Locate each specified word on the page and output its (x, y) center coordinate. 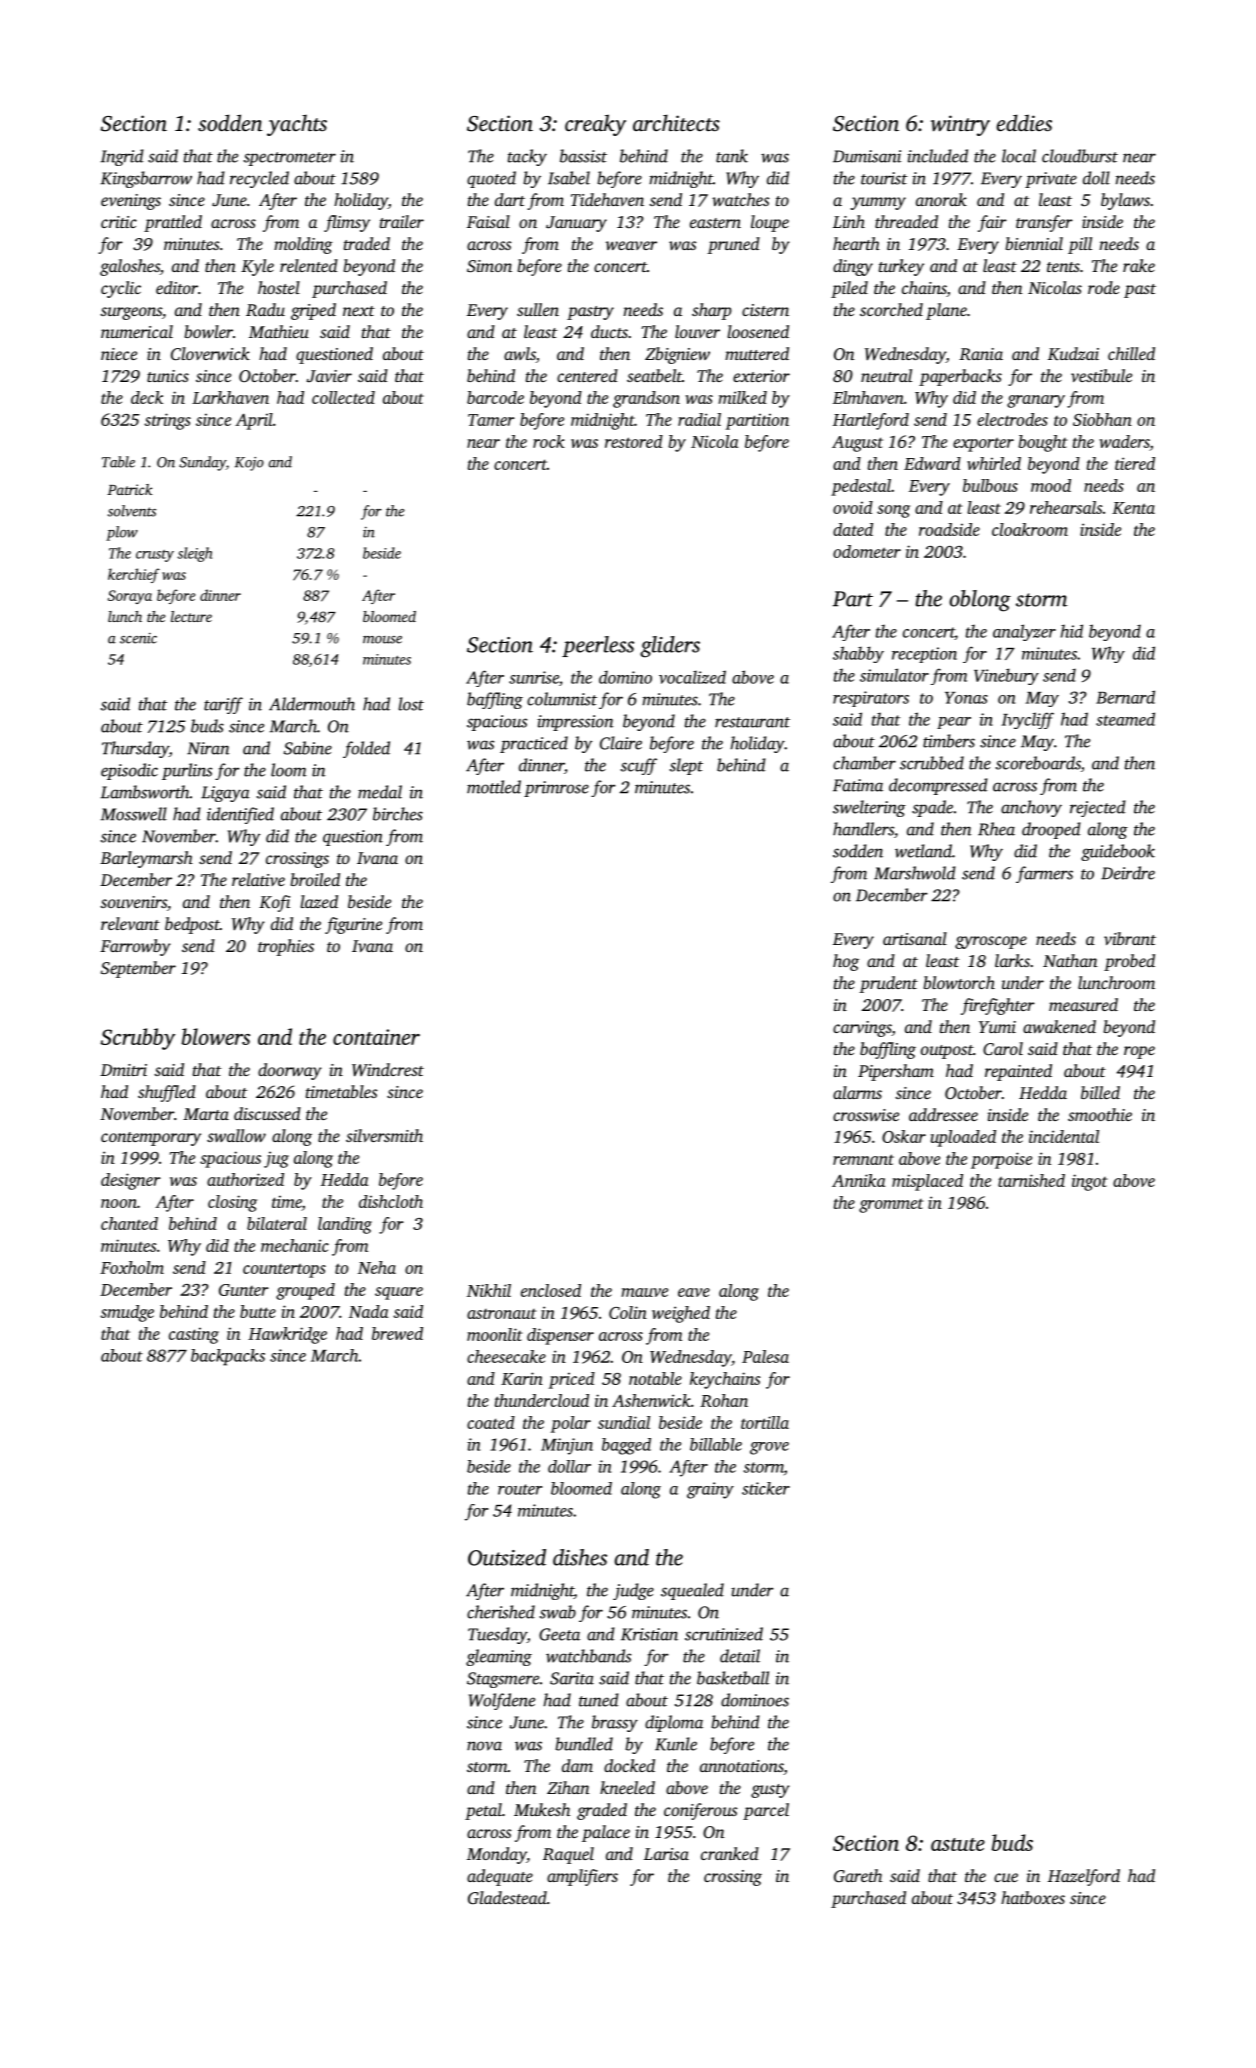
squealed (692, 1591)
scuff (639, 766)
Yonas (966, 698)
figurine (353, 925)
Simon (489, 266)
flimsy (347, 223)
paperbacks (960, 377)
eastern (715, 223)
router (520, 1489)
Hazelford (1084, 1877)
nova (484, 1746)
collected (343, 397)
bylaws (1125, 201)
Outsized (507, 1557)
